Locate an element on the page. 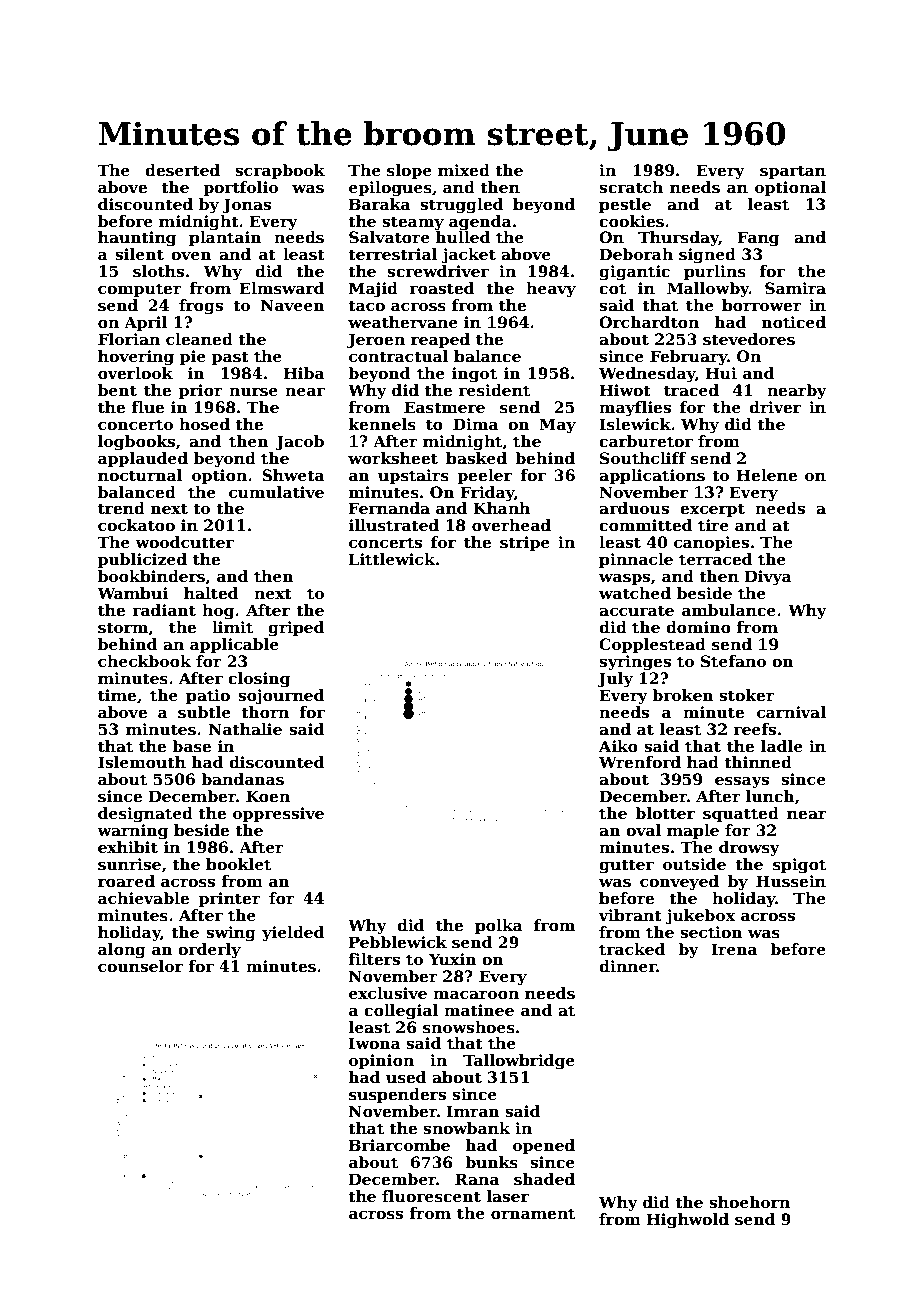 The width and height of the page is (924, 1308). arduous is located at coordinates (634, 508).
